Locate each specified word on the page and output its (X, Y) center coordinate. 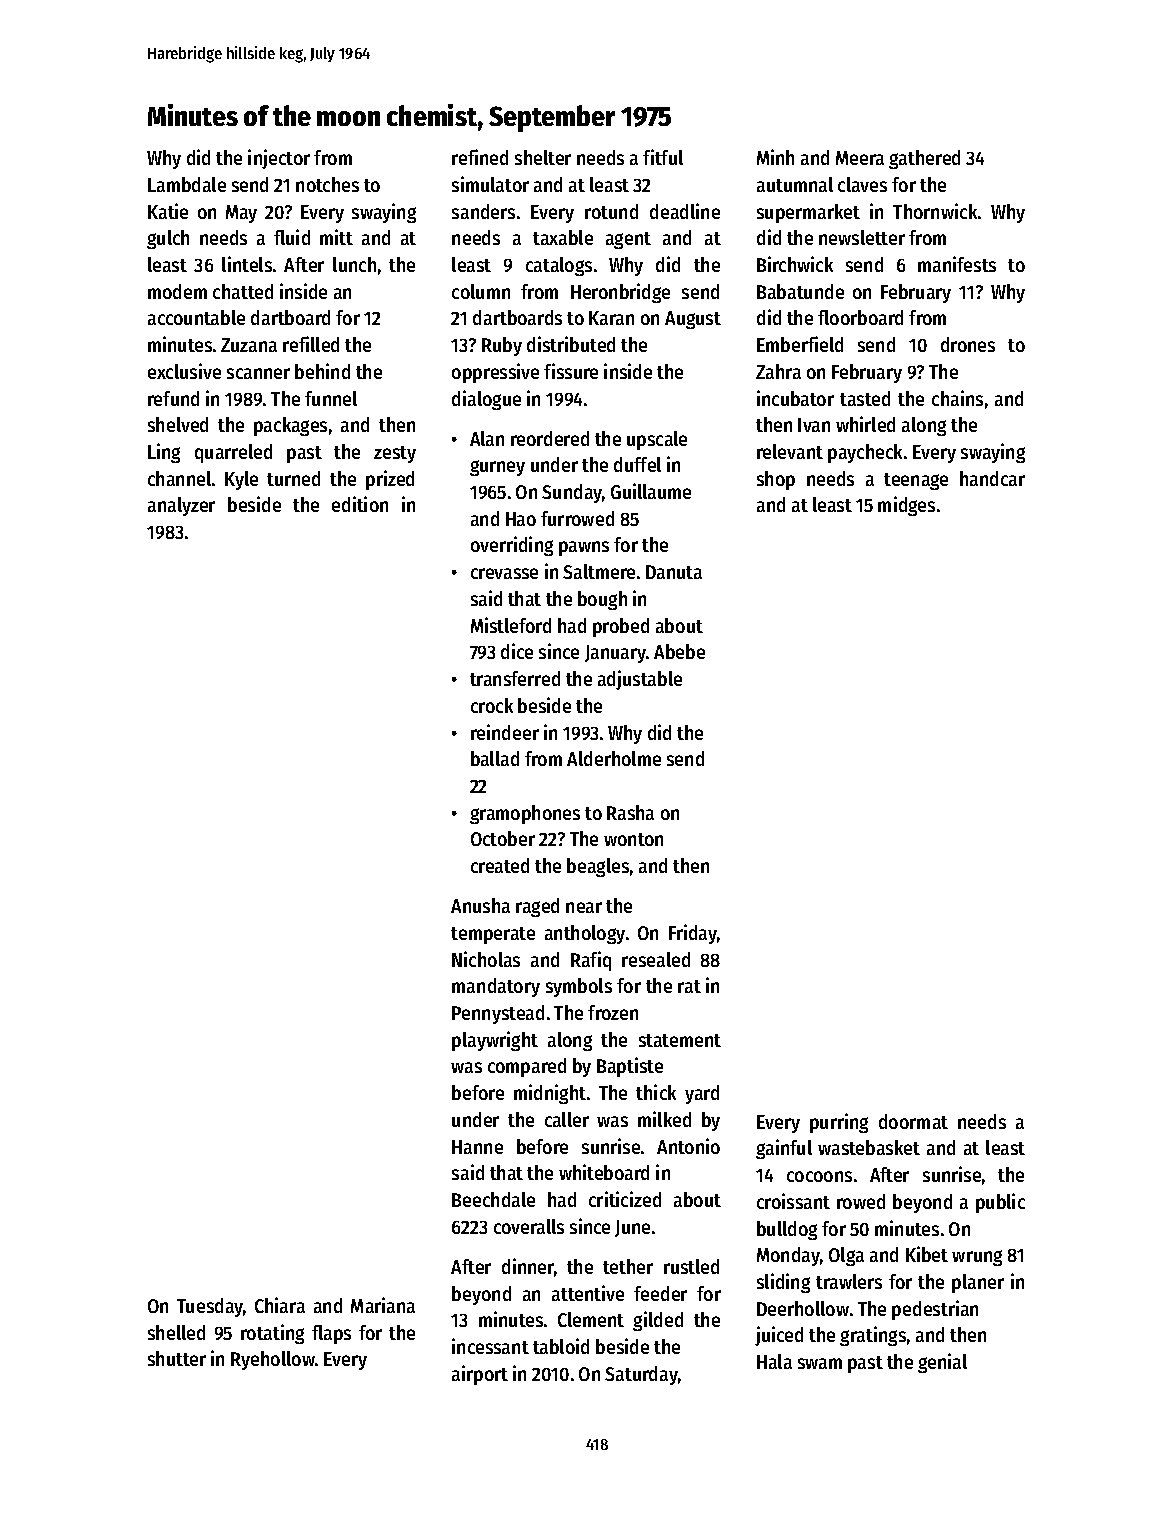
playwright (495, 1041)
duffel (637, 464)
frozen (613, 1012)
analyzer (181, 506)
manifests (957, 264)
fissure (571, 371)
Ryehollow (273, 1360)
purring (839, 1123)
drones (968, 344)
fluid (292, 237)
